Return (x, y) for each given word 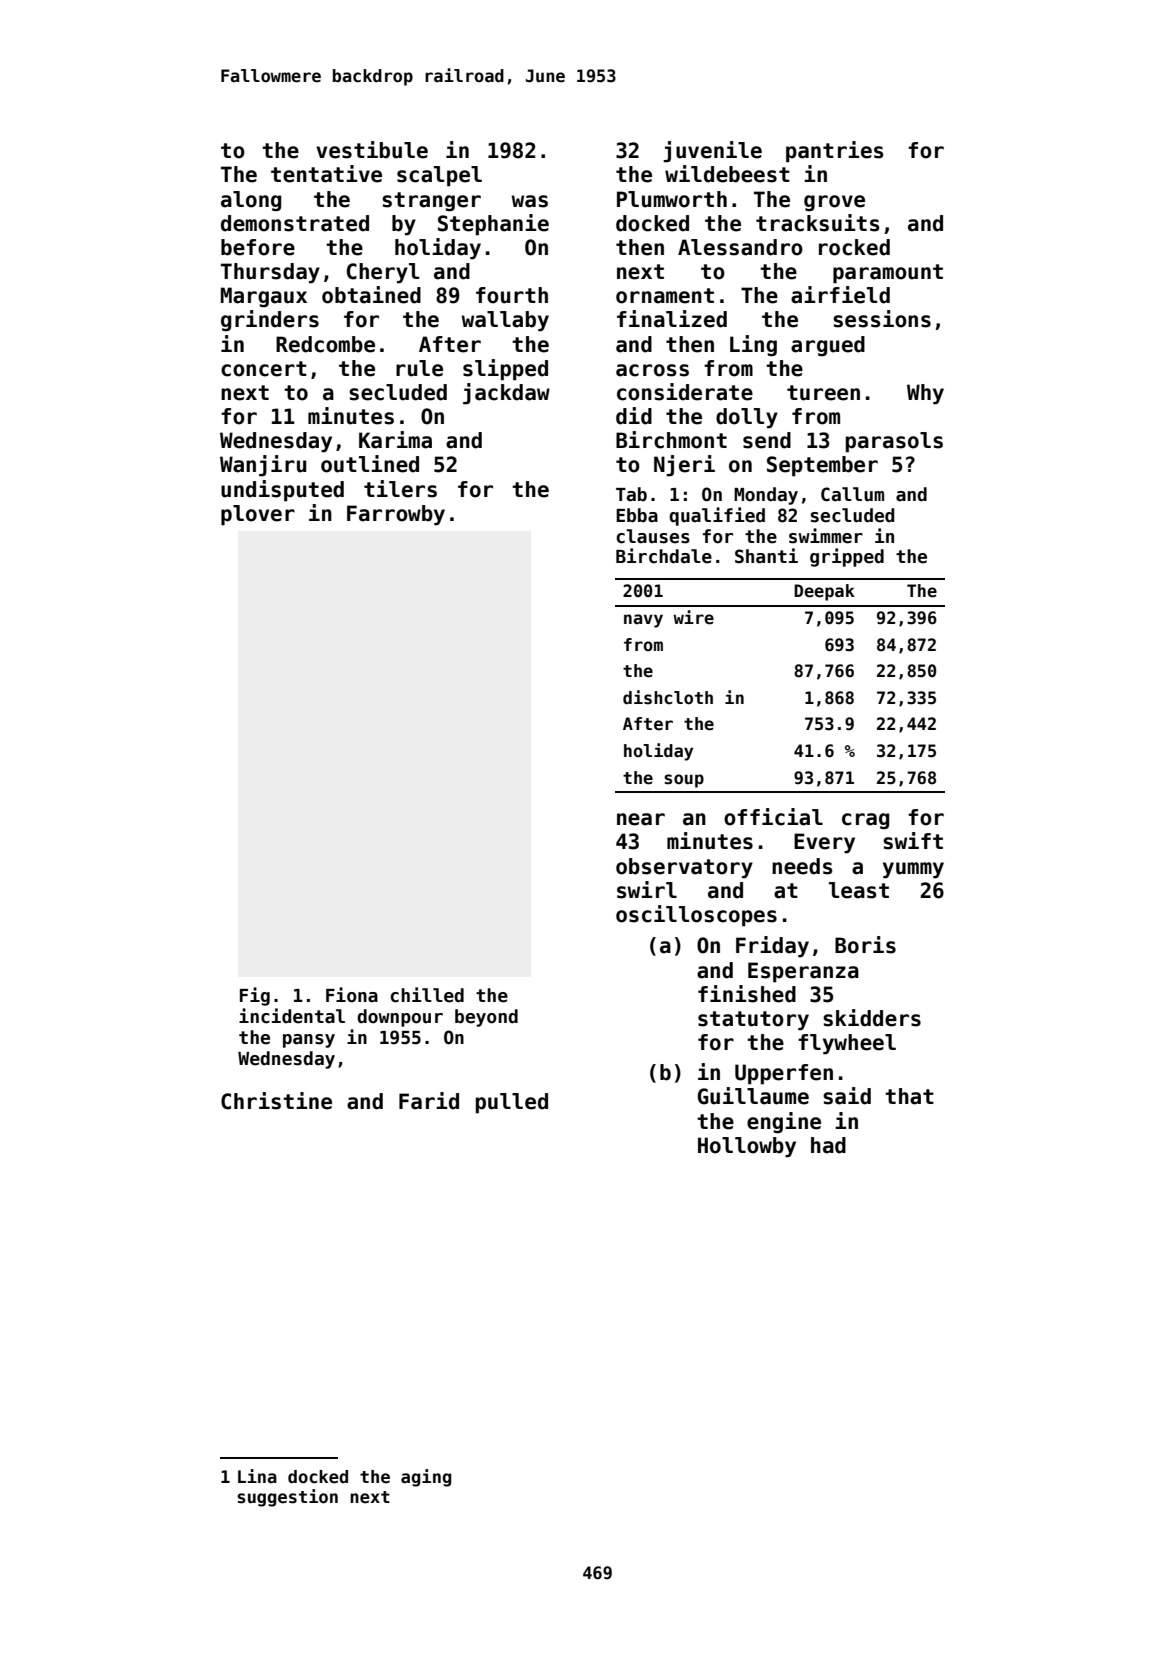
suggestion (287, 1498)
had (828, 1145)
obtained (371, 295)
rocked (854, 247)
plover (258, 515)
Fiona (352, 995)
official (773, 817)
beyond (486, 1018)
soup (684, 781)
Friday (772, 947)
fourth (512, 295)
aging (426, 1478)
